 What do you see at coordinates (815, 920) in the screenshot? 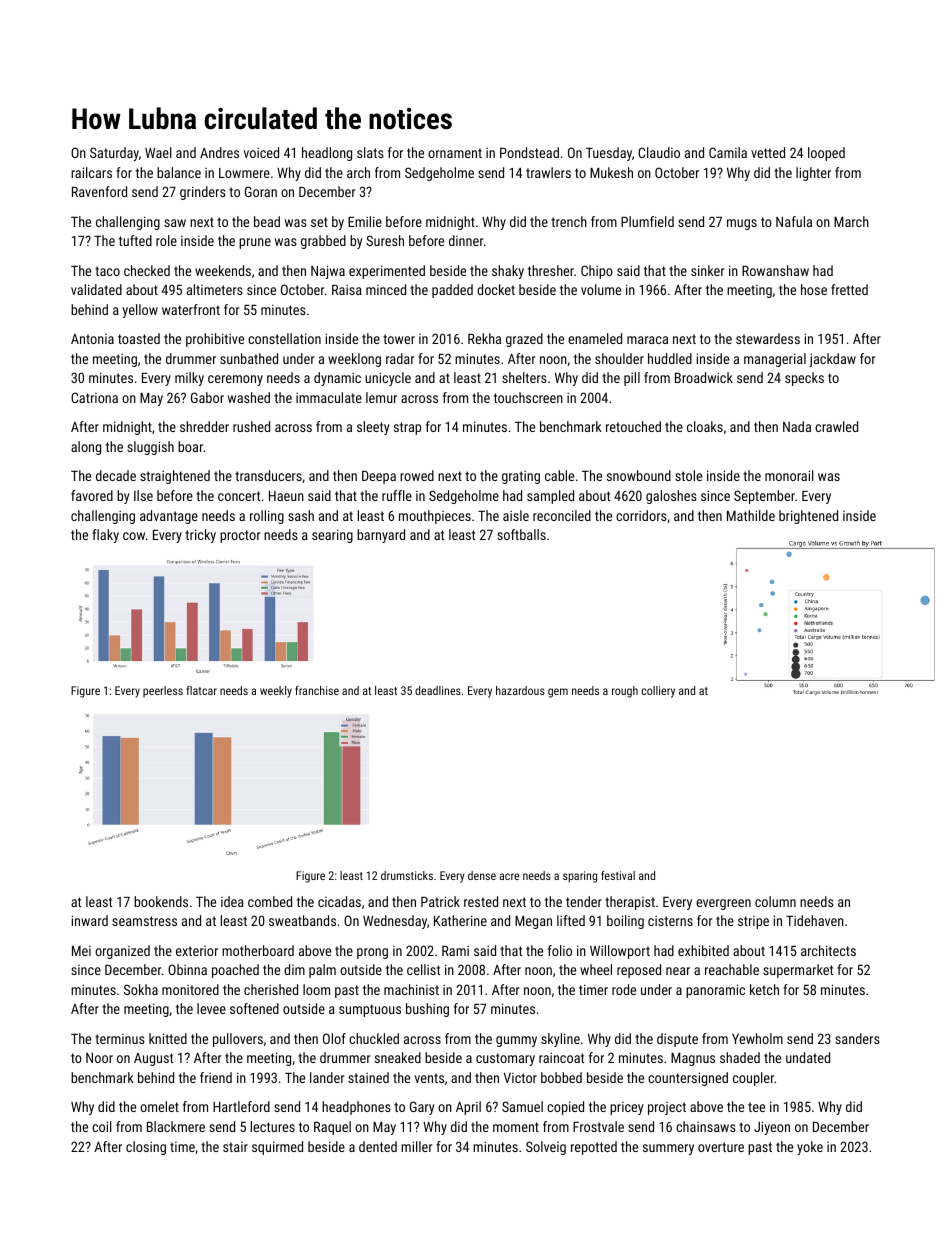
I see `Tidehaven` at bounding box center [815, 920].
